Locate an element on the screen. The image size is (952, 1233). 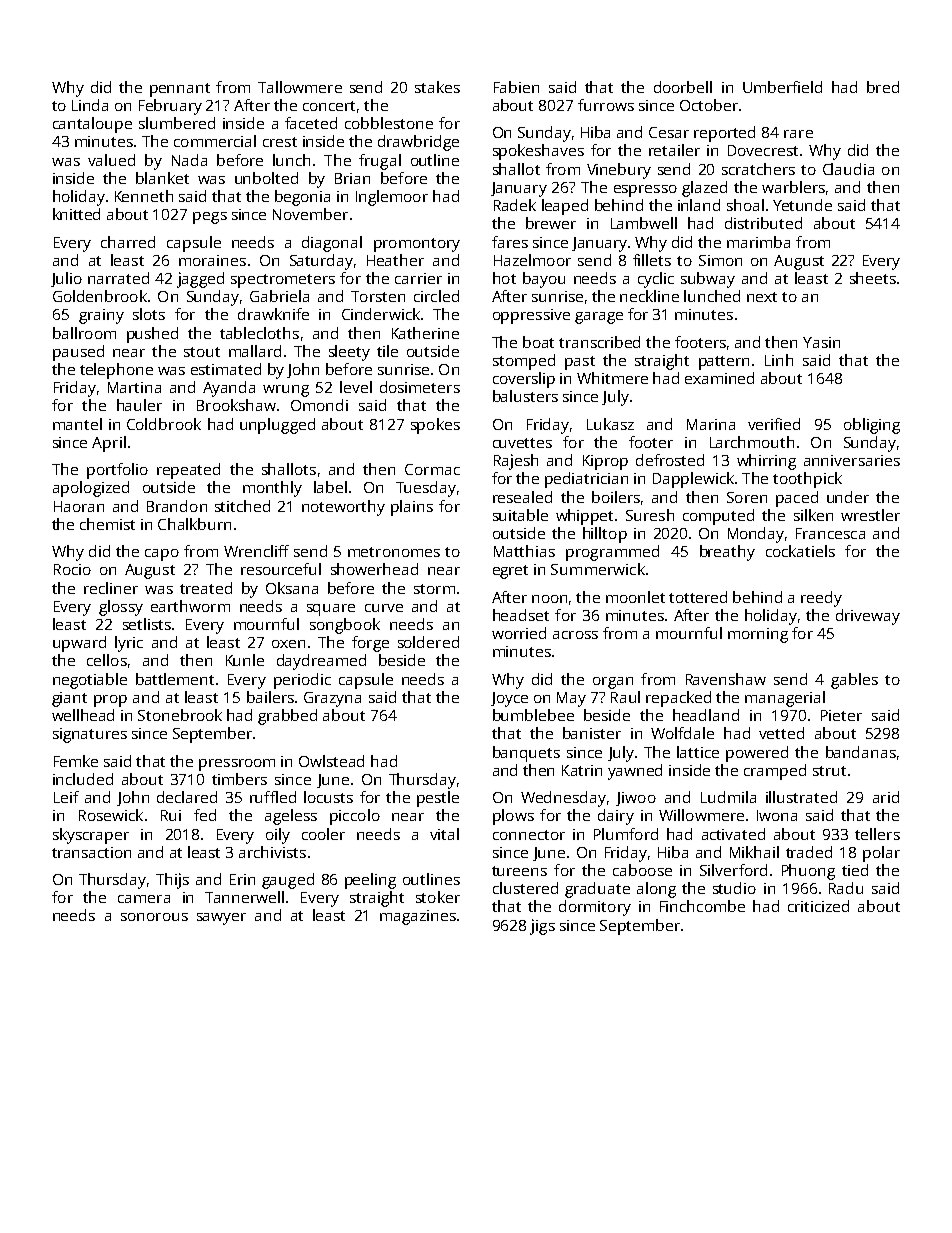
Joyce is located at coordinates (509, 699).
